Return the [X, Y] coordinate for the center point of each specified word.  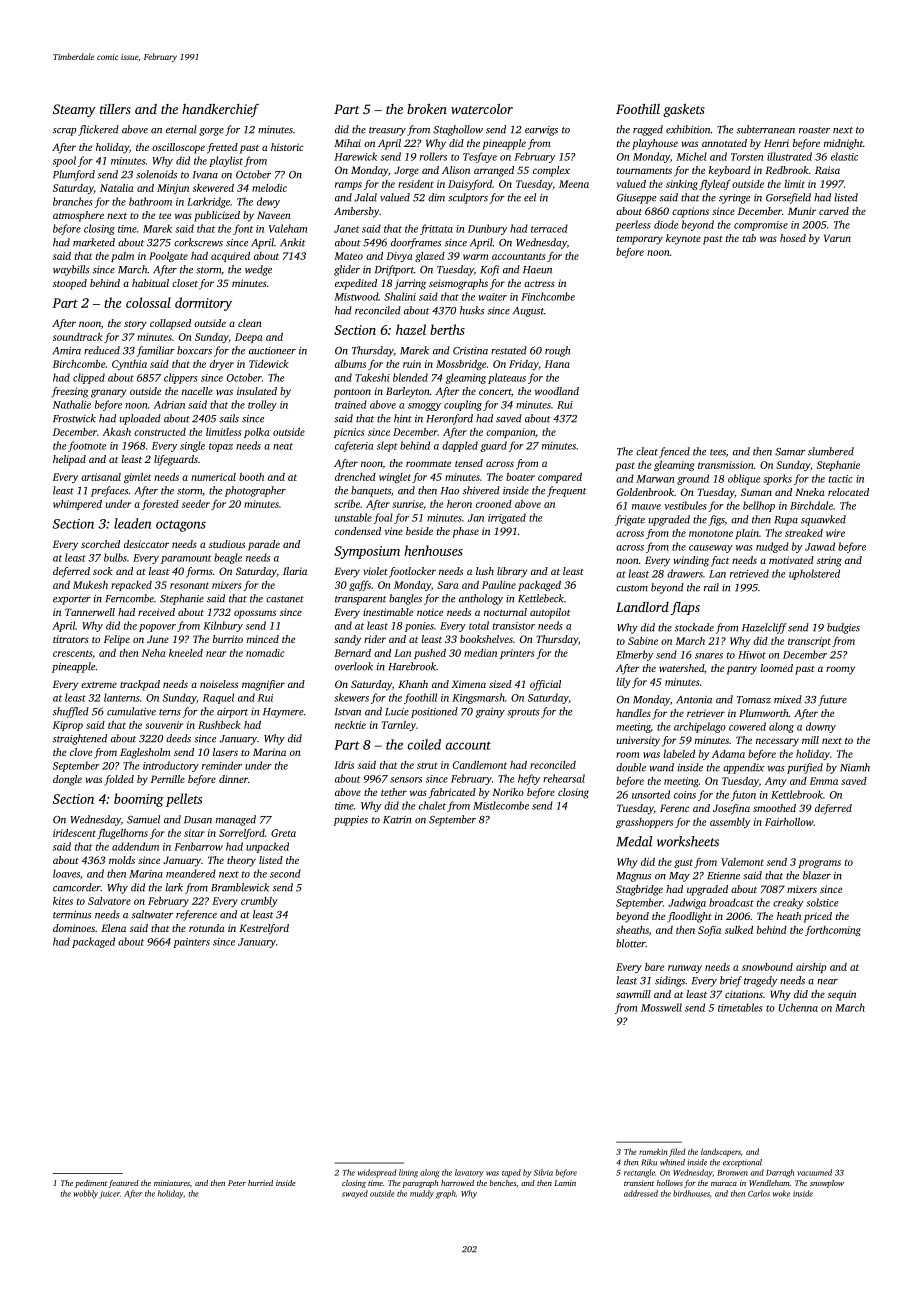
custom [632, 588]
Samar [790, 452]
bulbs [115, 557]
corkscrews [198, 242]
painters [191, 943]
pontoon [352, 393]
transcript [809, 642]
